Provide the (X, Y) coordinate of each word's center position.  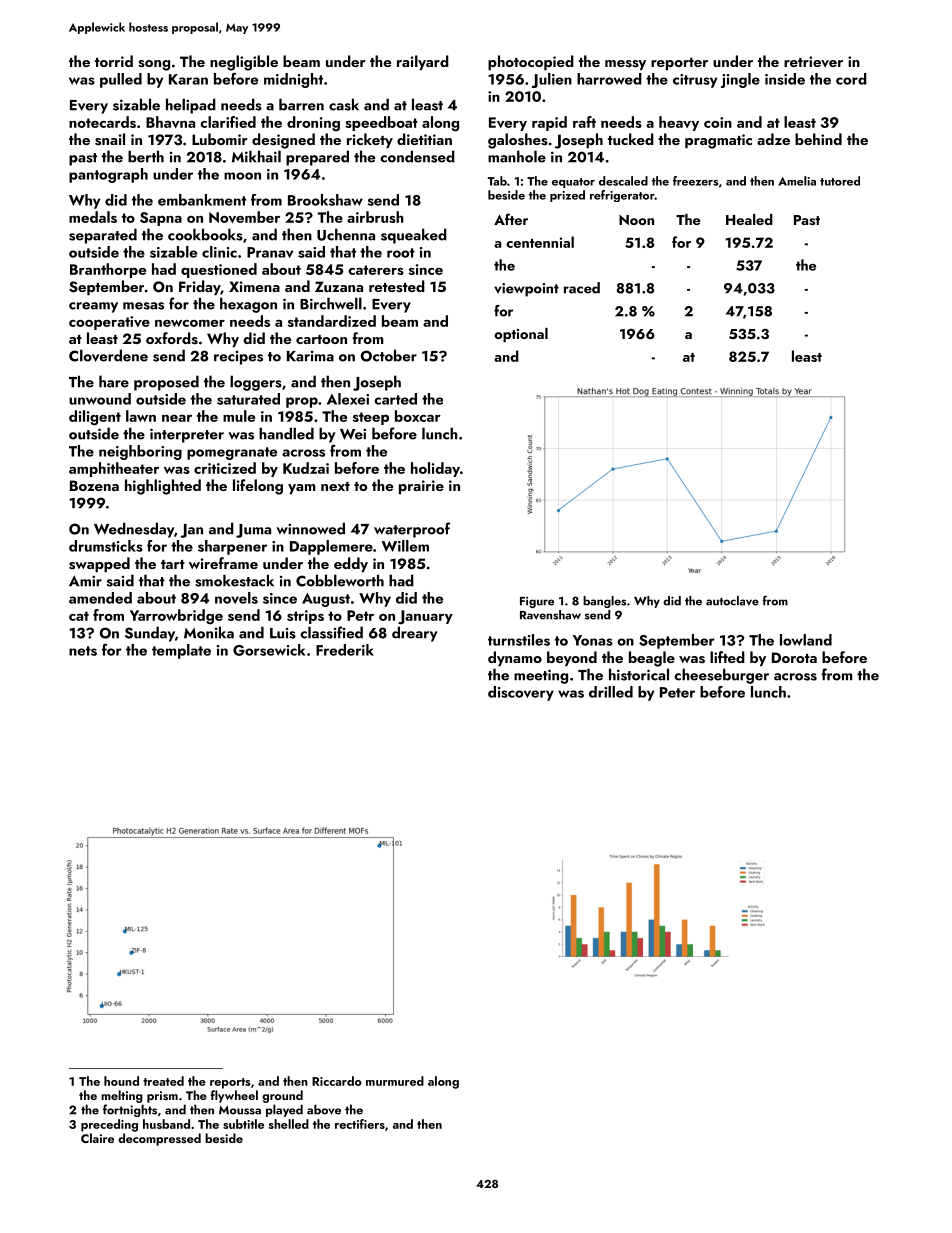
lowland (806, 640)
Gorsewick (269, 650)
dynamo (515, 659)
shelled (289, 1124)
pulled (121, 80)
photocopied (531, 63)
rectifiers (360, 1124)
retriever (813, 62)
